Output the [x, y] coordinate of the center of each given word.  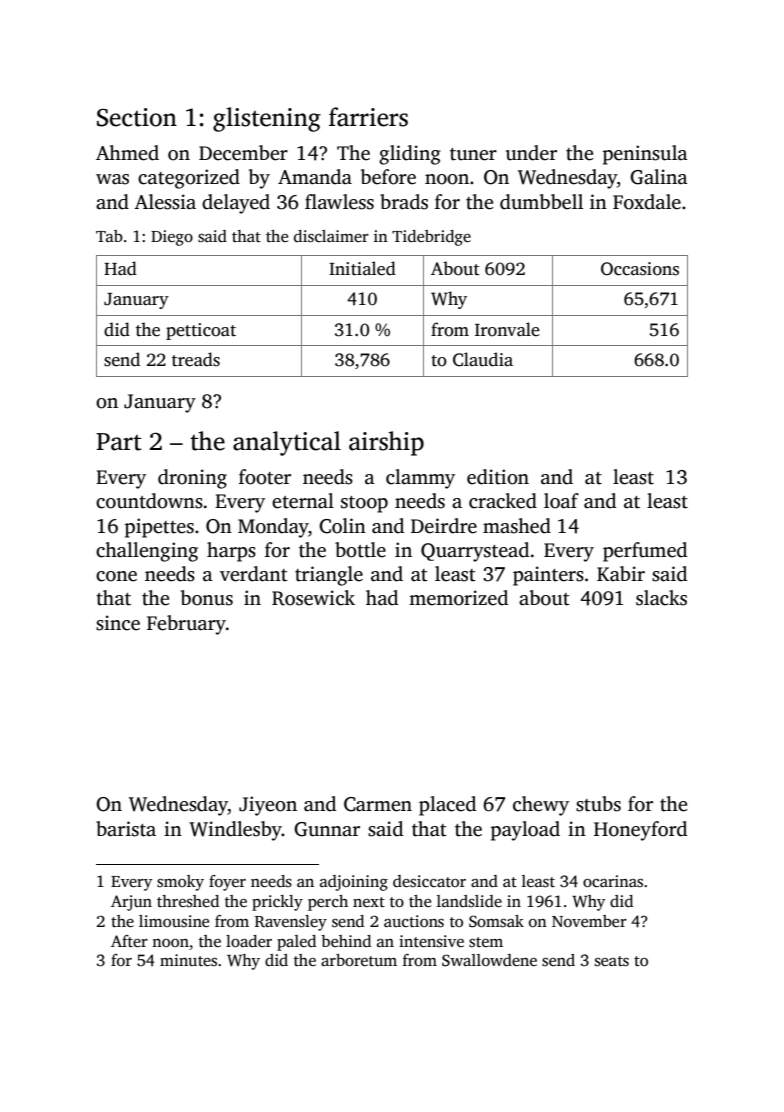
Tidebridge [431, 238]
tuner [473, 154]
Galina [659, 177]
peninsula [645, 155]
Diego [172, 238]
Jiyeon [268, 806]
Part [119, 442]
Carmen [378, 804]
